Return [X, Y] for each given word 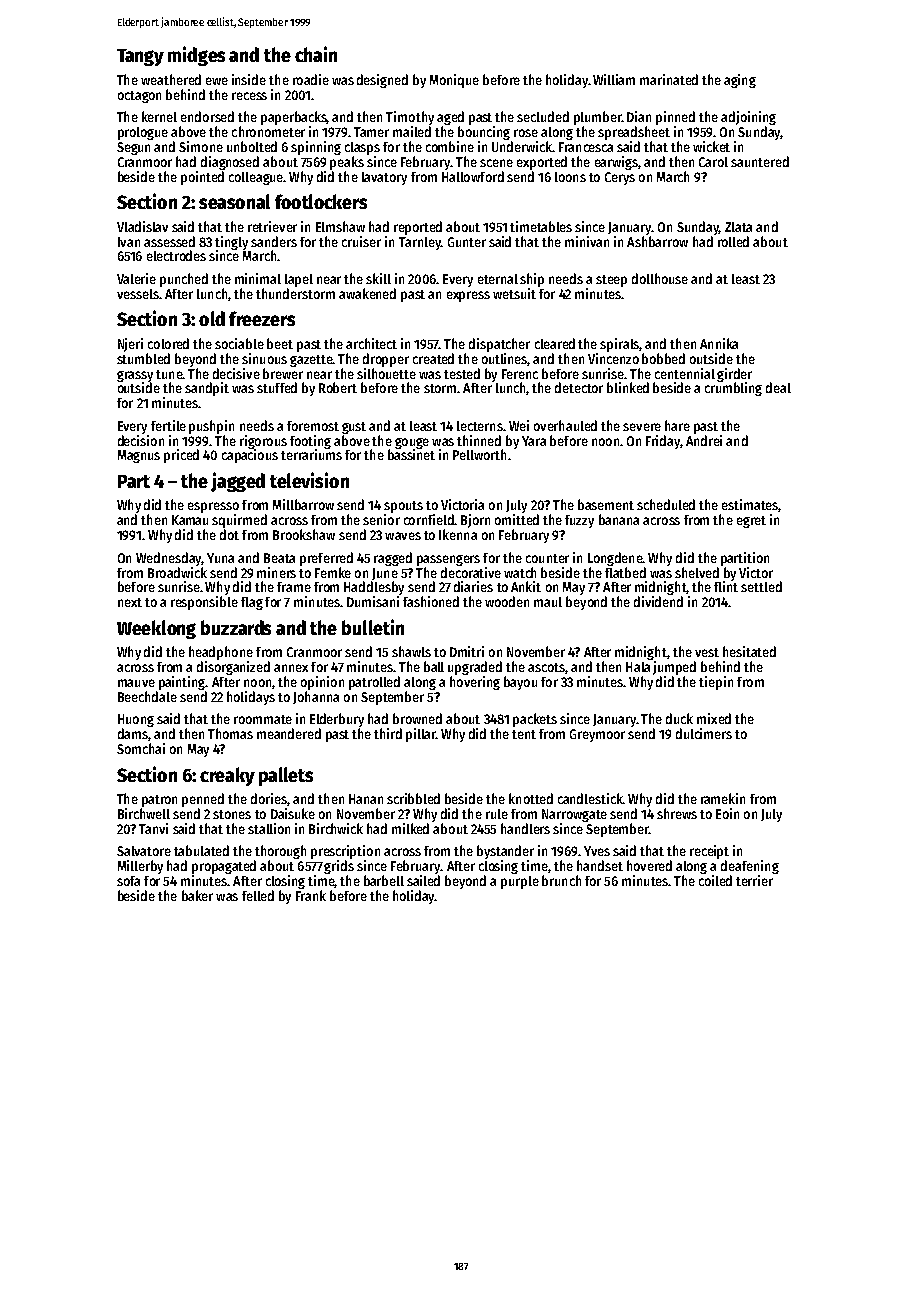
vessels [138, 294]
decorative [471, 572]
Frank [311, 895]
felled [258, 895]
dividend [658, 601]
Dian [639, 116]
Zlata [738, 227]
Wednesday [169, 559]
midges [196, 56]
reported [418, 228]
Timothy [410, 118]
